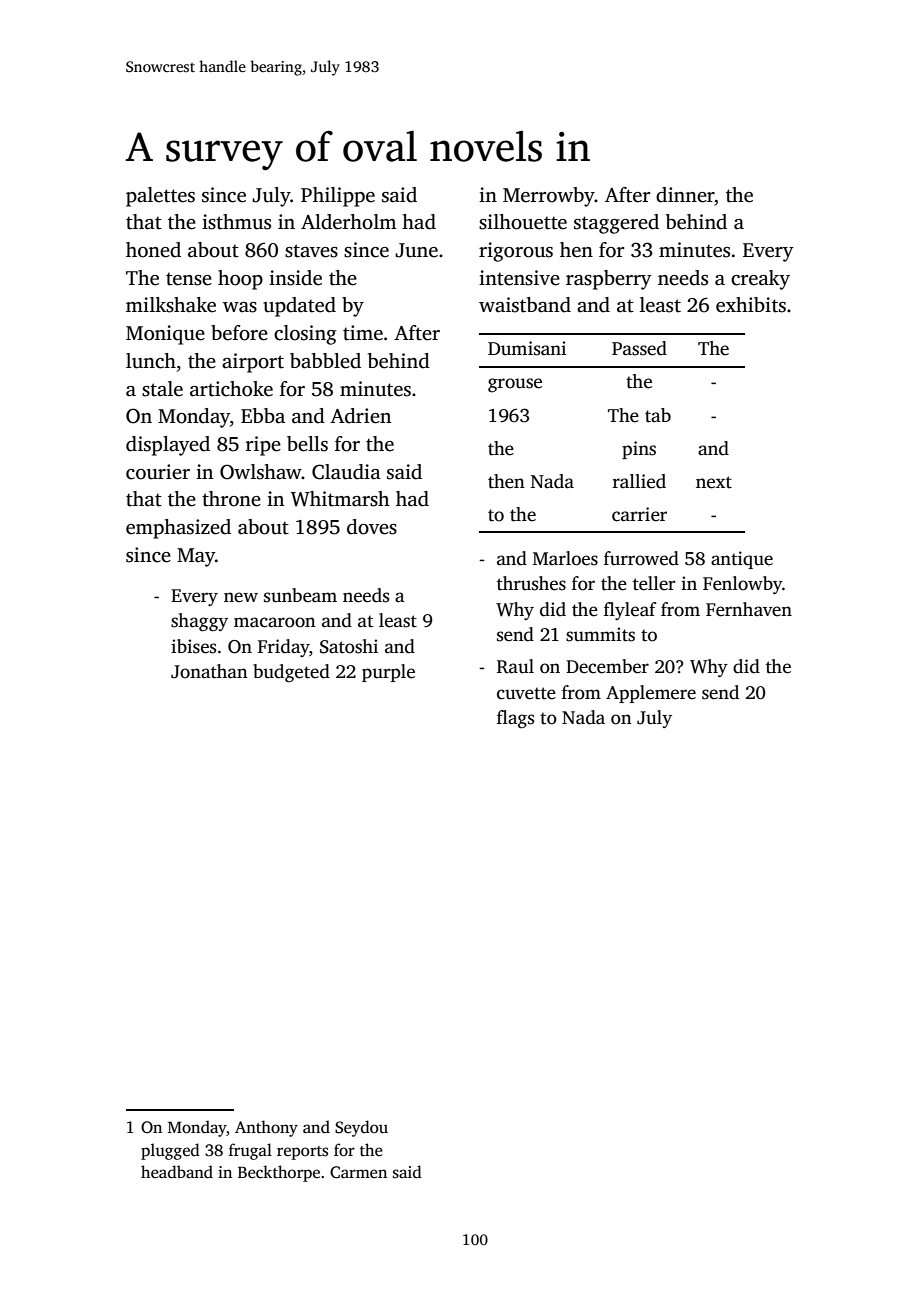 This page has height=1311, width=924. Describe the element at coordinates (685, 195) in the page. I see `dinner` at that location.
